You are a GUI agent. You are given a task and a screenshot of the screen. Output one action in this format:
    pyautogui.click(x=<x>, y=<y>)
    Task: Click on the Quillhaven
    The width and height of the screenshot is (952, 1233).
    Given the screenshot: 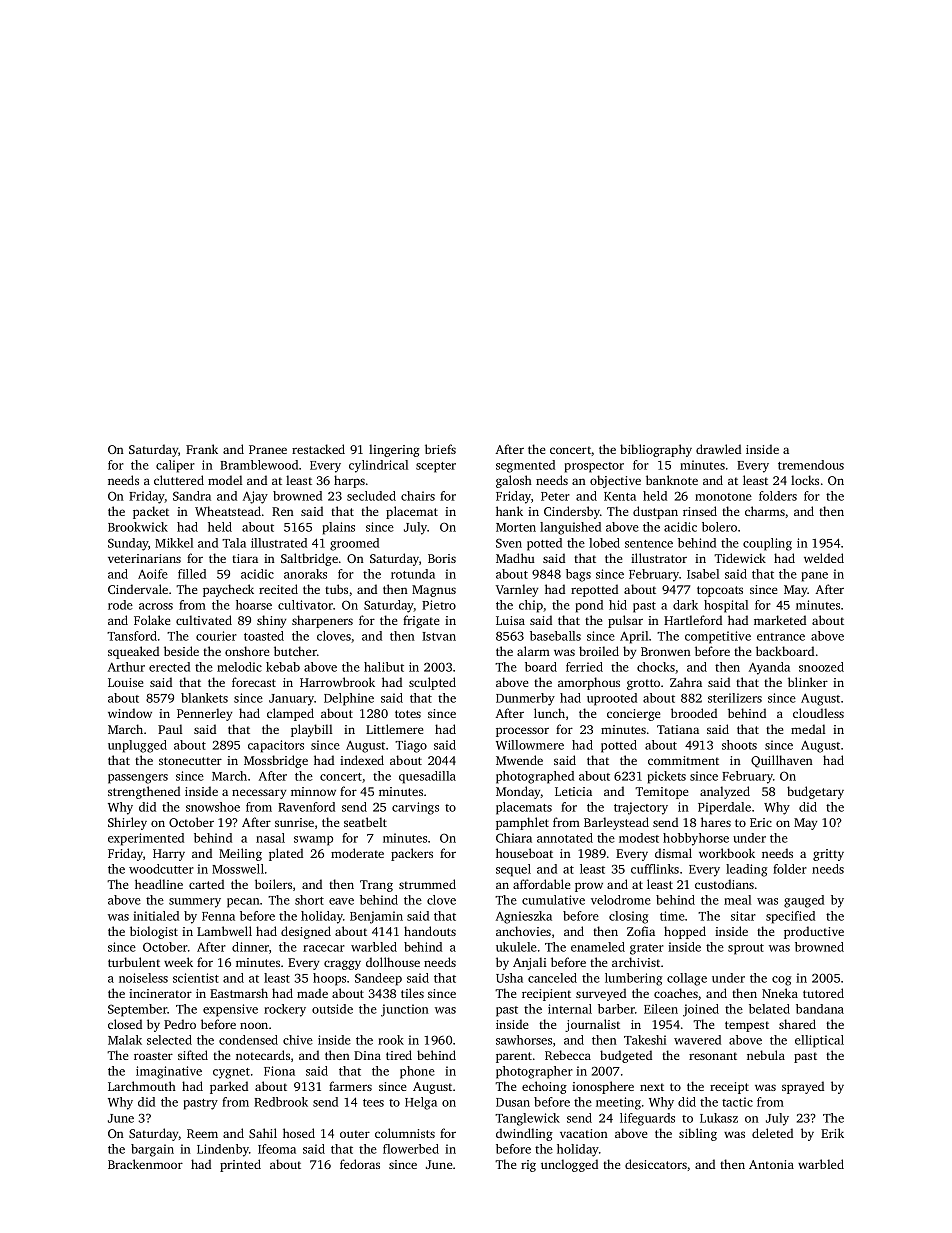 What is the action you would take?
    pyautogui.click(x=782, y=761)
